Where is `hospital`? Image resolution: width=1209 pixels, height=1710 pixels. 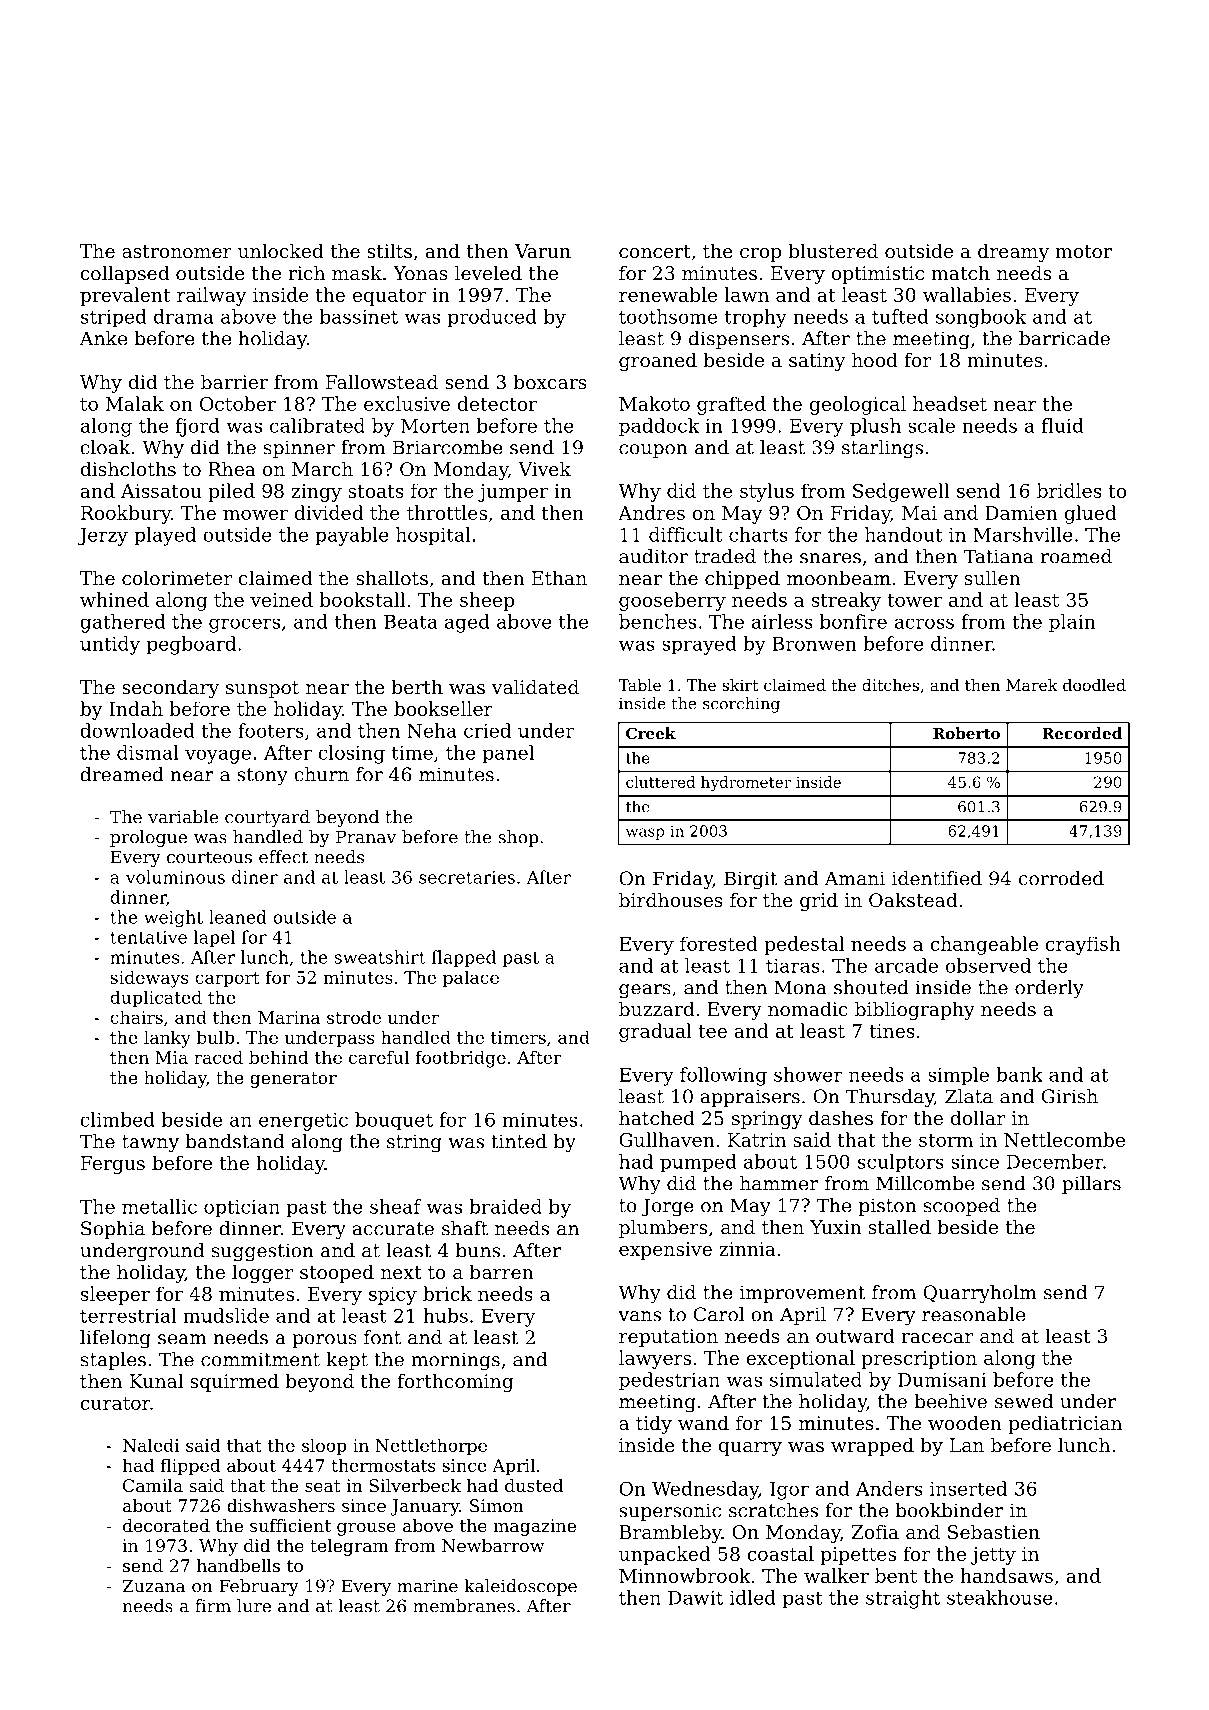 hospital is located at coordinates (433, 536).
